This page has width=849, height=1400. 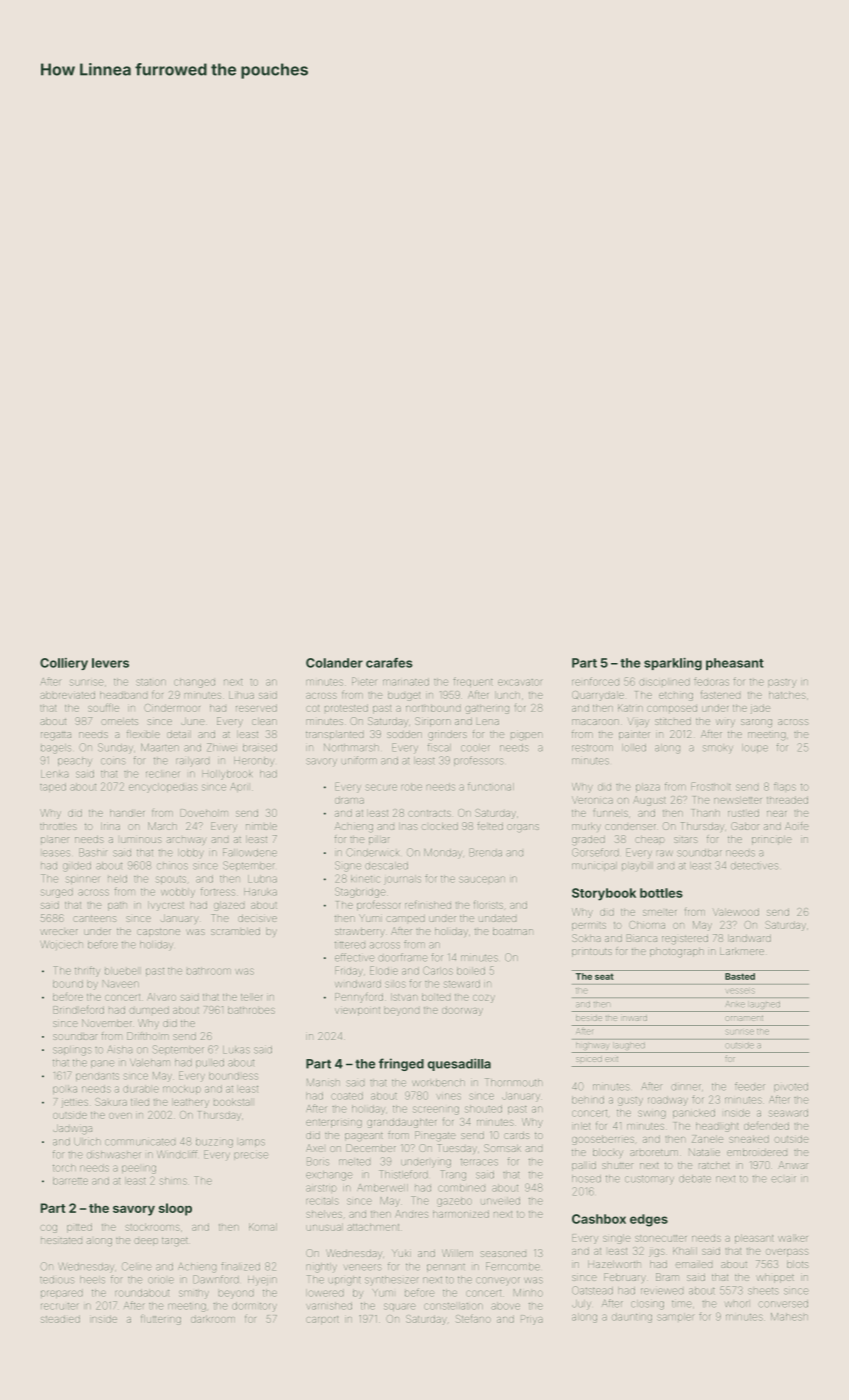 What do you see at coordinates (235, 931) in the page?
I see `scrambled` at bounding box center [235, 931].
